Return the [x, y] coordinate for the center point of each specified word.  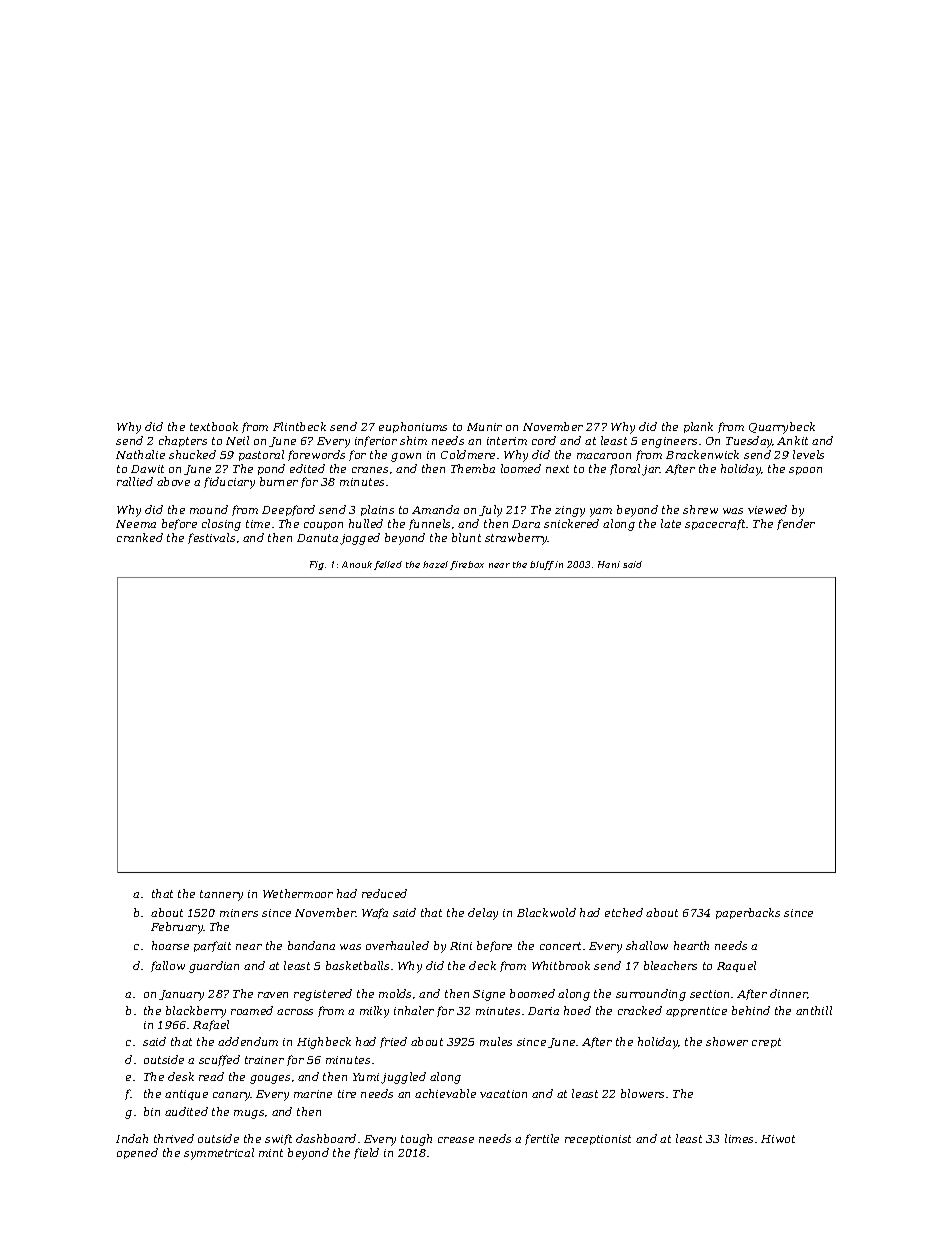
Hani [609, 564]
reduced [384, 893]
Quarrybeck [782, 428]
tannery [221, 895]
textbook [214, 426]
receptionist [598, 1140]
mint [271, 1153]
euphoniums [413, 427]
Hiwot [778, 1139]
